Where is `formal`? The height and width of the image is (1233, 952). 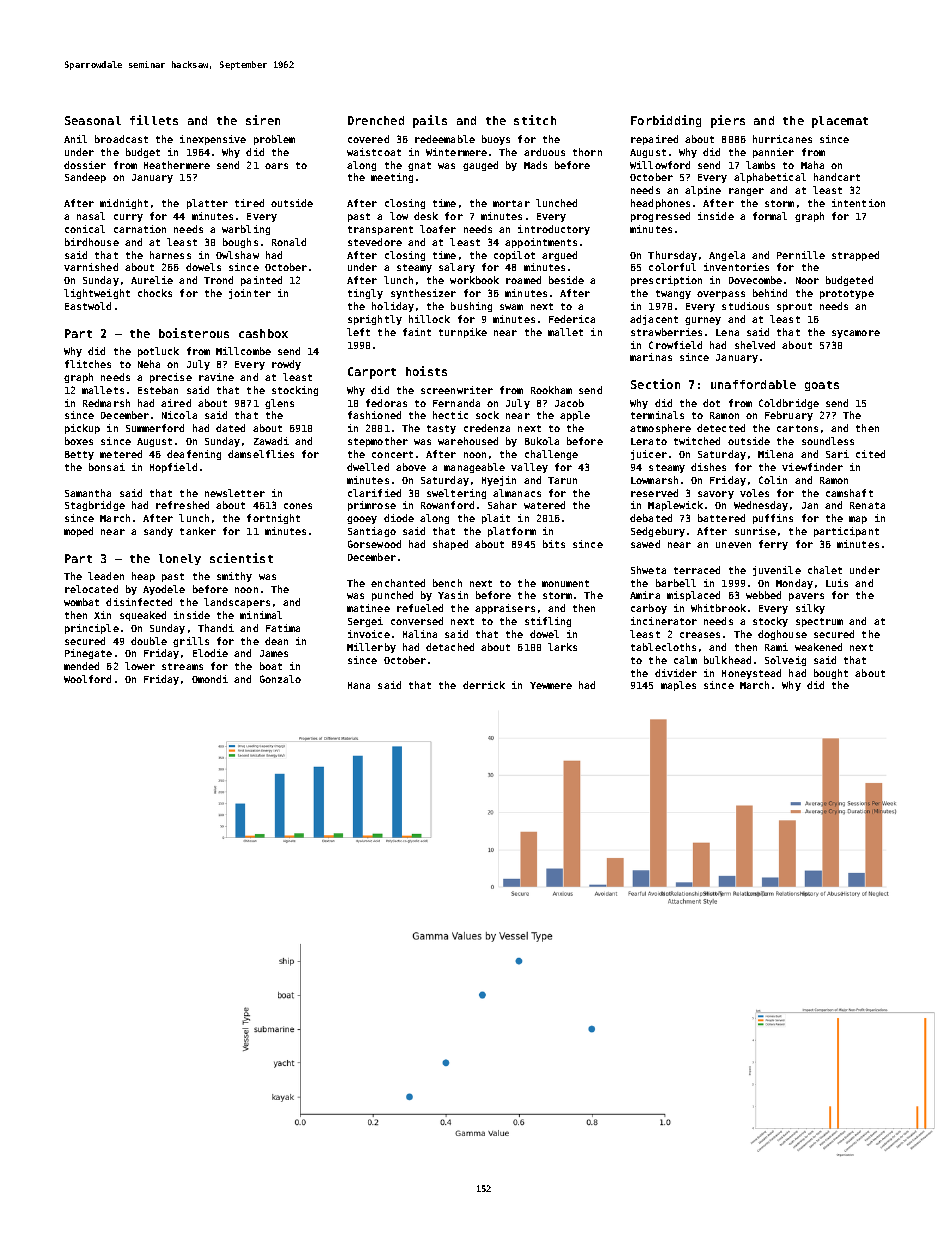 formal is located at coordinates (770, 216).
